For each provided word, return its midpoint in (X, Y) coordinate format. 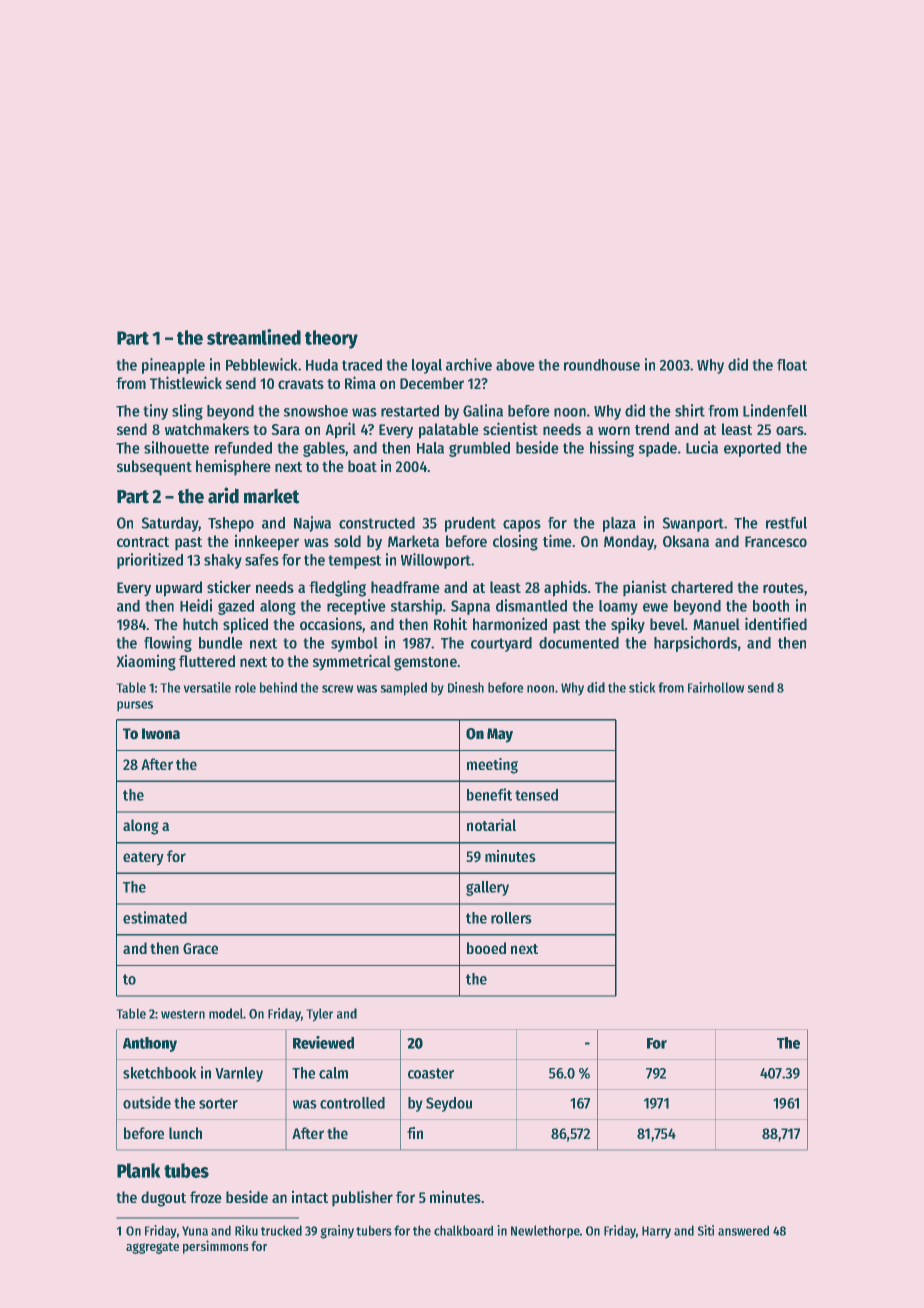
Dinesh (466, 687)
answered (743, 1231)
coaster (431, 1073)
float (792, 365)
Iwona (161, 733)
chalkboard (463, 1230)
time (557, 540)
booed (486, 948)
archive (469, 364)
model (226, 1013)
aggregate (152, 1248)
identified (776, 623)
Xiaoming (146, 663)
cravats (301, 384)
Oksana (686, 541)
